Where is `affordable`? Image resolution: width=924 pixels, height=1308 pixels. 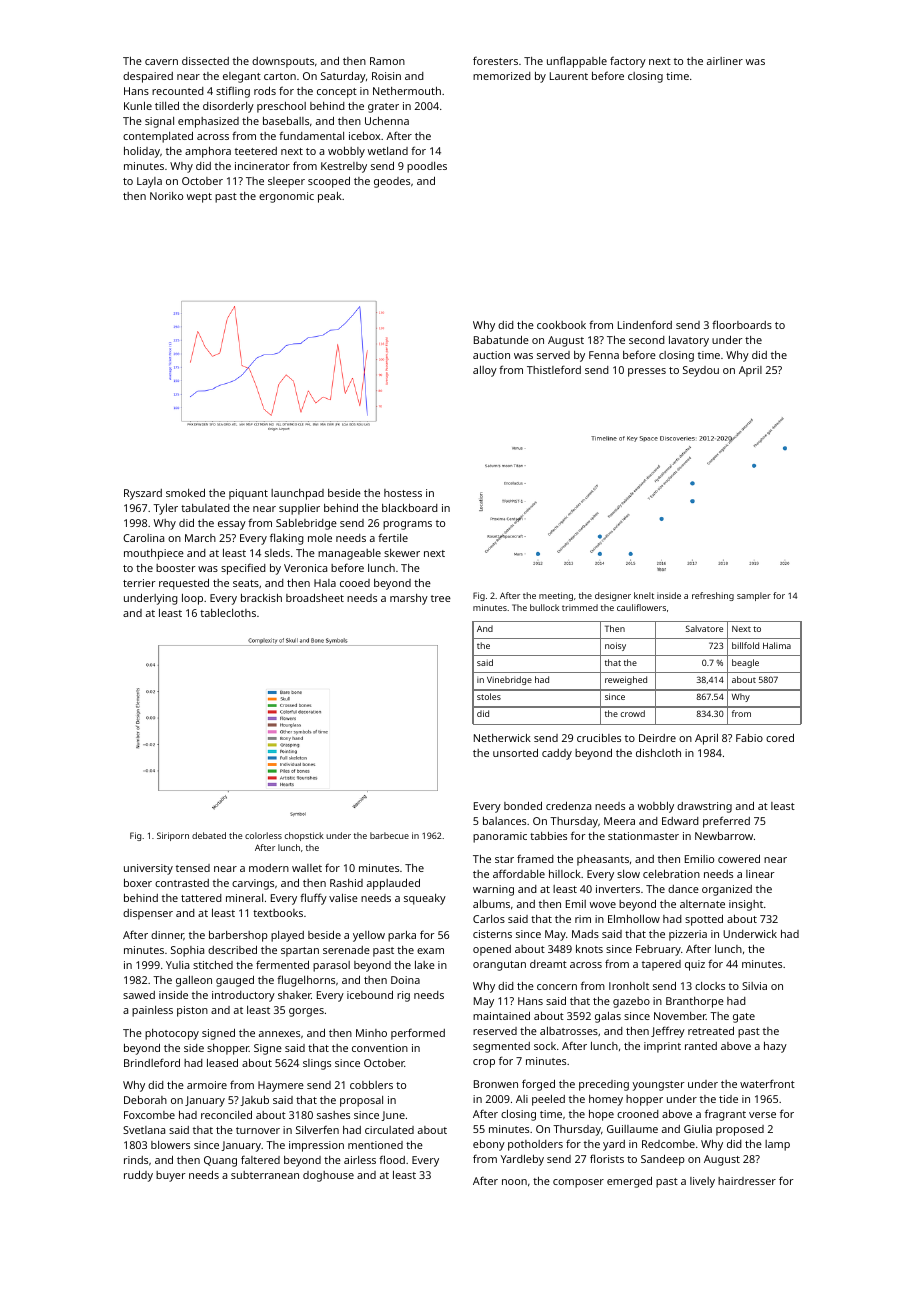
affordable is located at coordinates (519, 873).
